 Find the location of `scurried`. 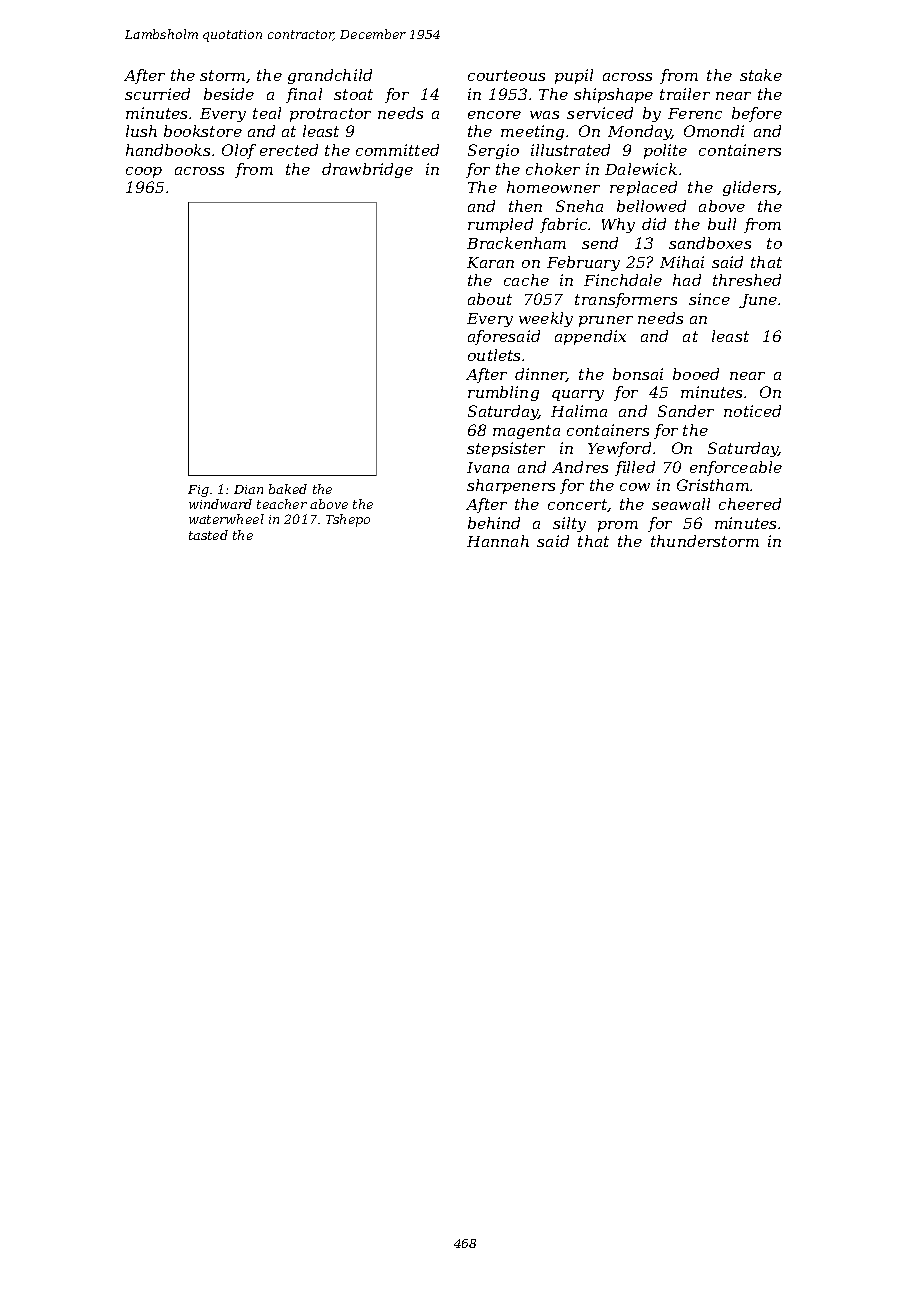

scurried is located at coordinates (157, 94).
